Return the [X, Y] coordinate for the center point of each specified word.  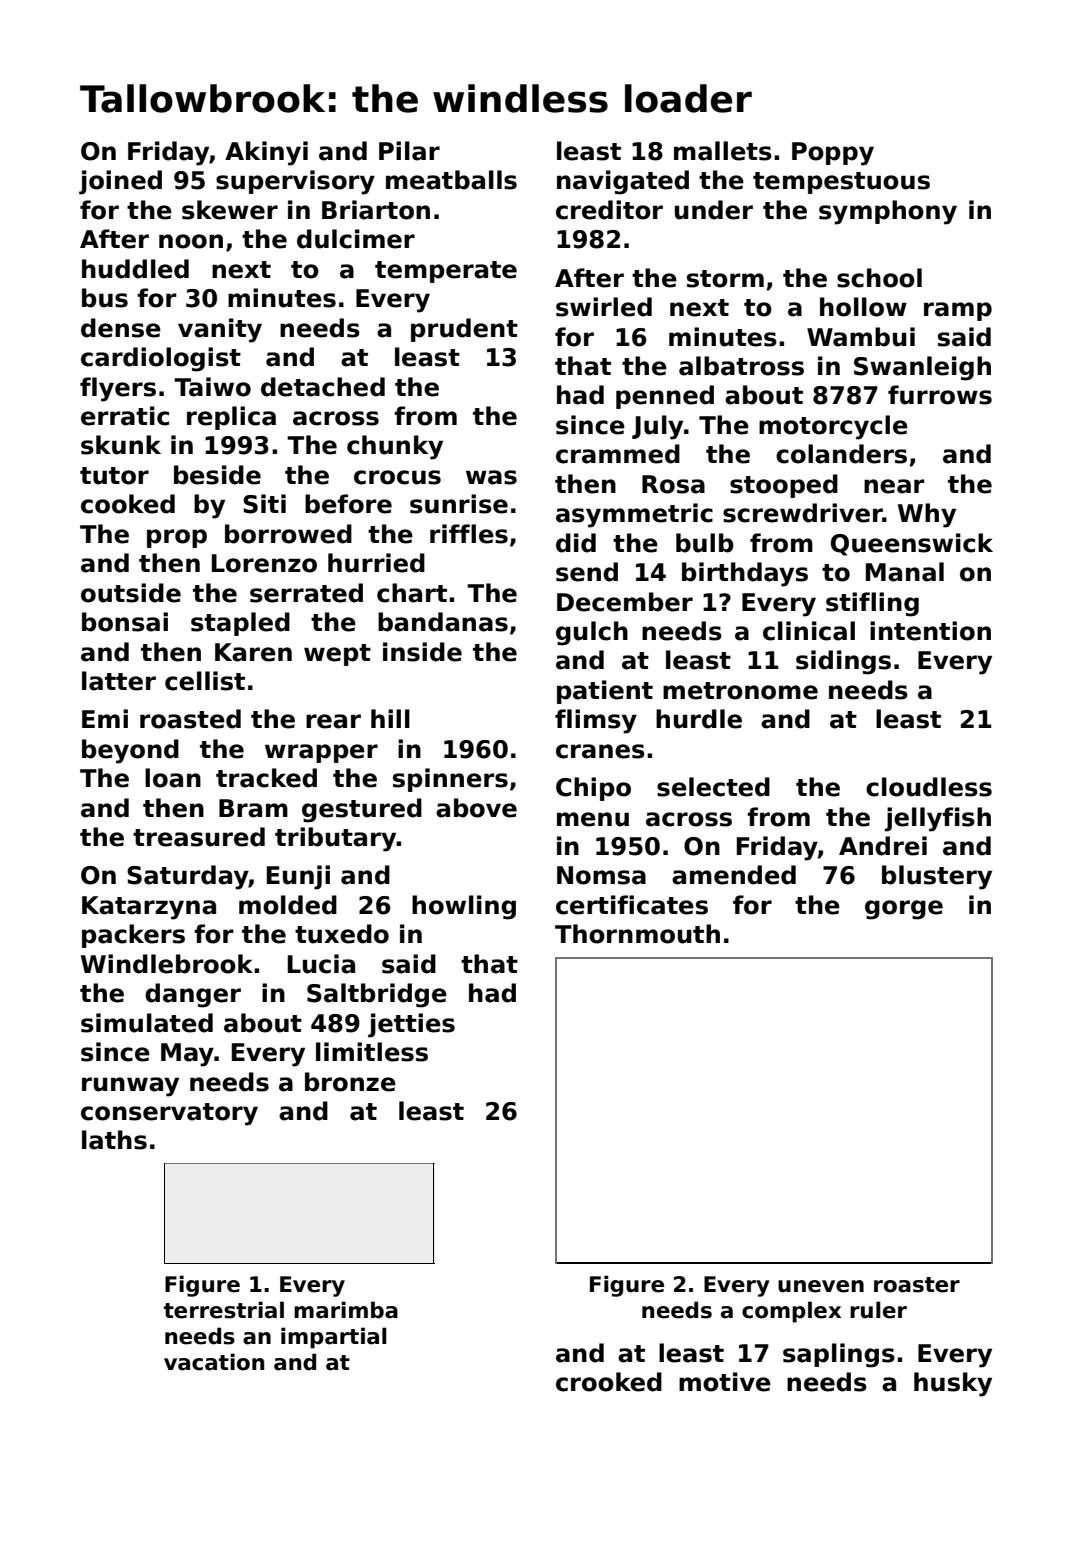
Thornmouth [637, 934]
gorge [904, 910]
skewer [230, 210]
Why [927, 515]
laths [114, 1140]
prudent [464, 330]
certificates [632, 905]
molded [288, 905]
